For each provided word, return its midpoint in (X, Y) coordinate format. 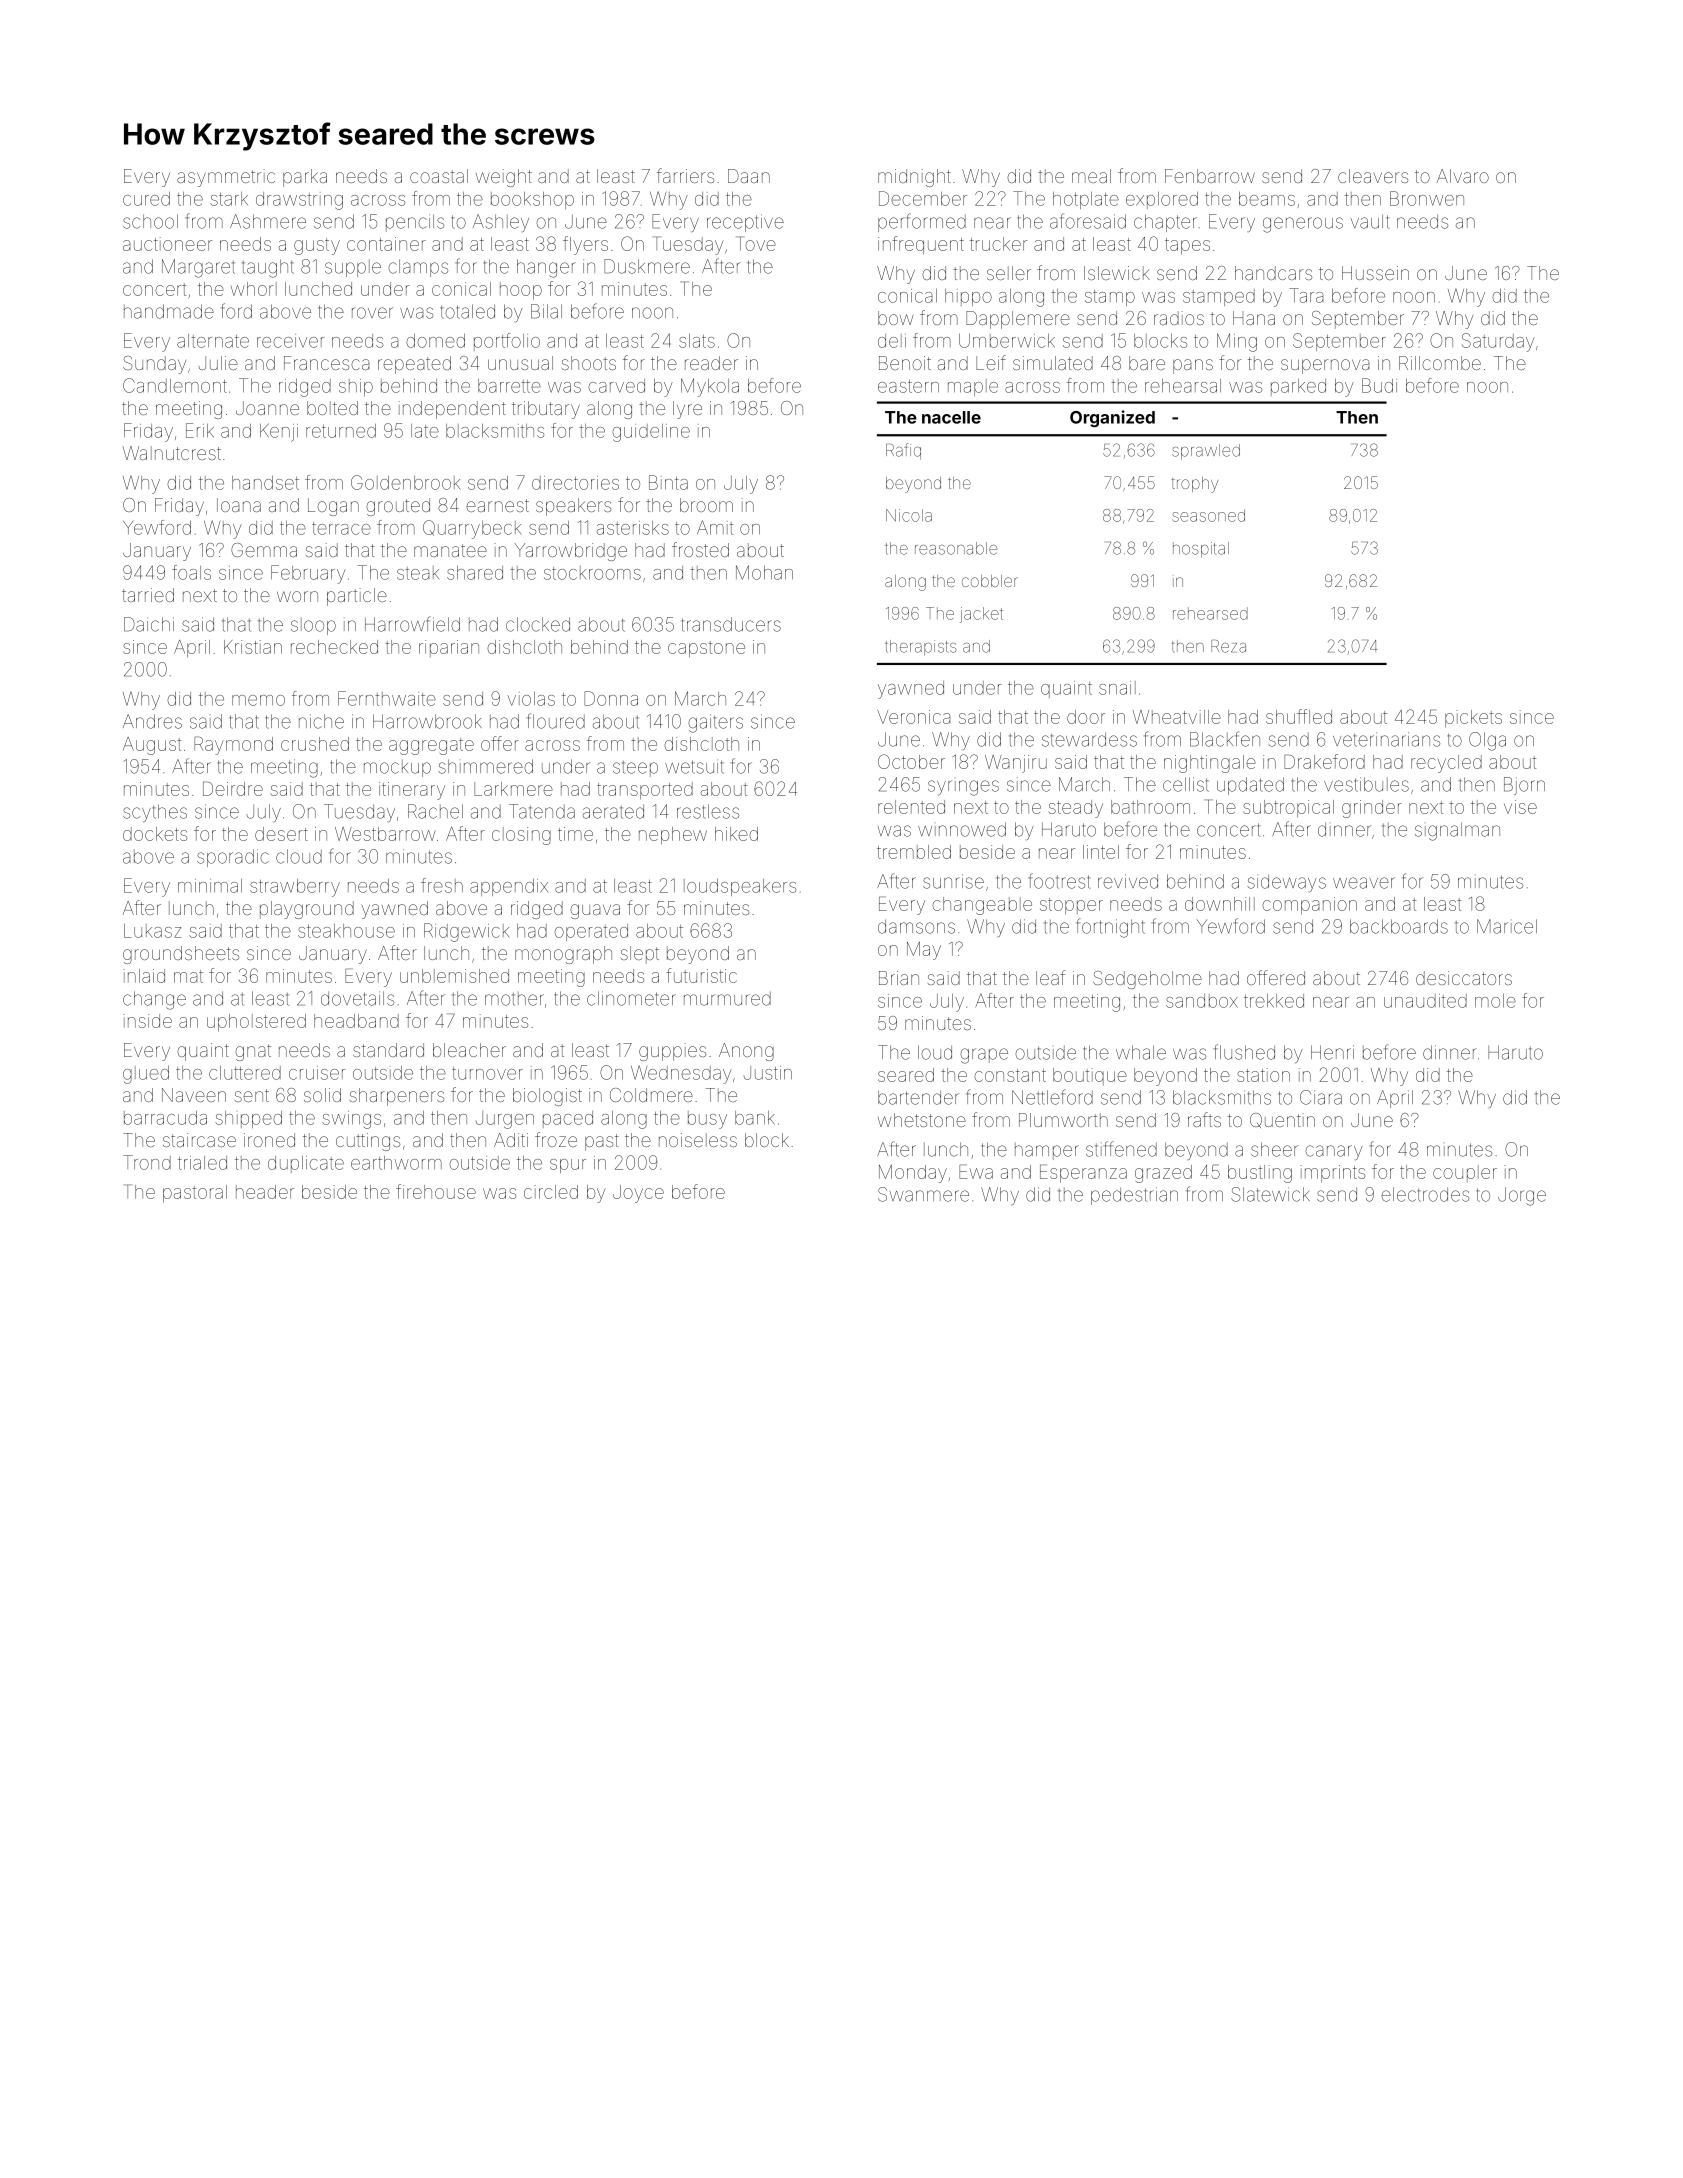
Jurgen (505, 1120)
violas (531, 699)
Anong (746, 1052)
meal (1091, 176)
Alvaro (1463, 176)
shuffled (1299, 716)
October (911, 761)
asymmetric (226, 178)
